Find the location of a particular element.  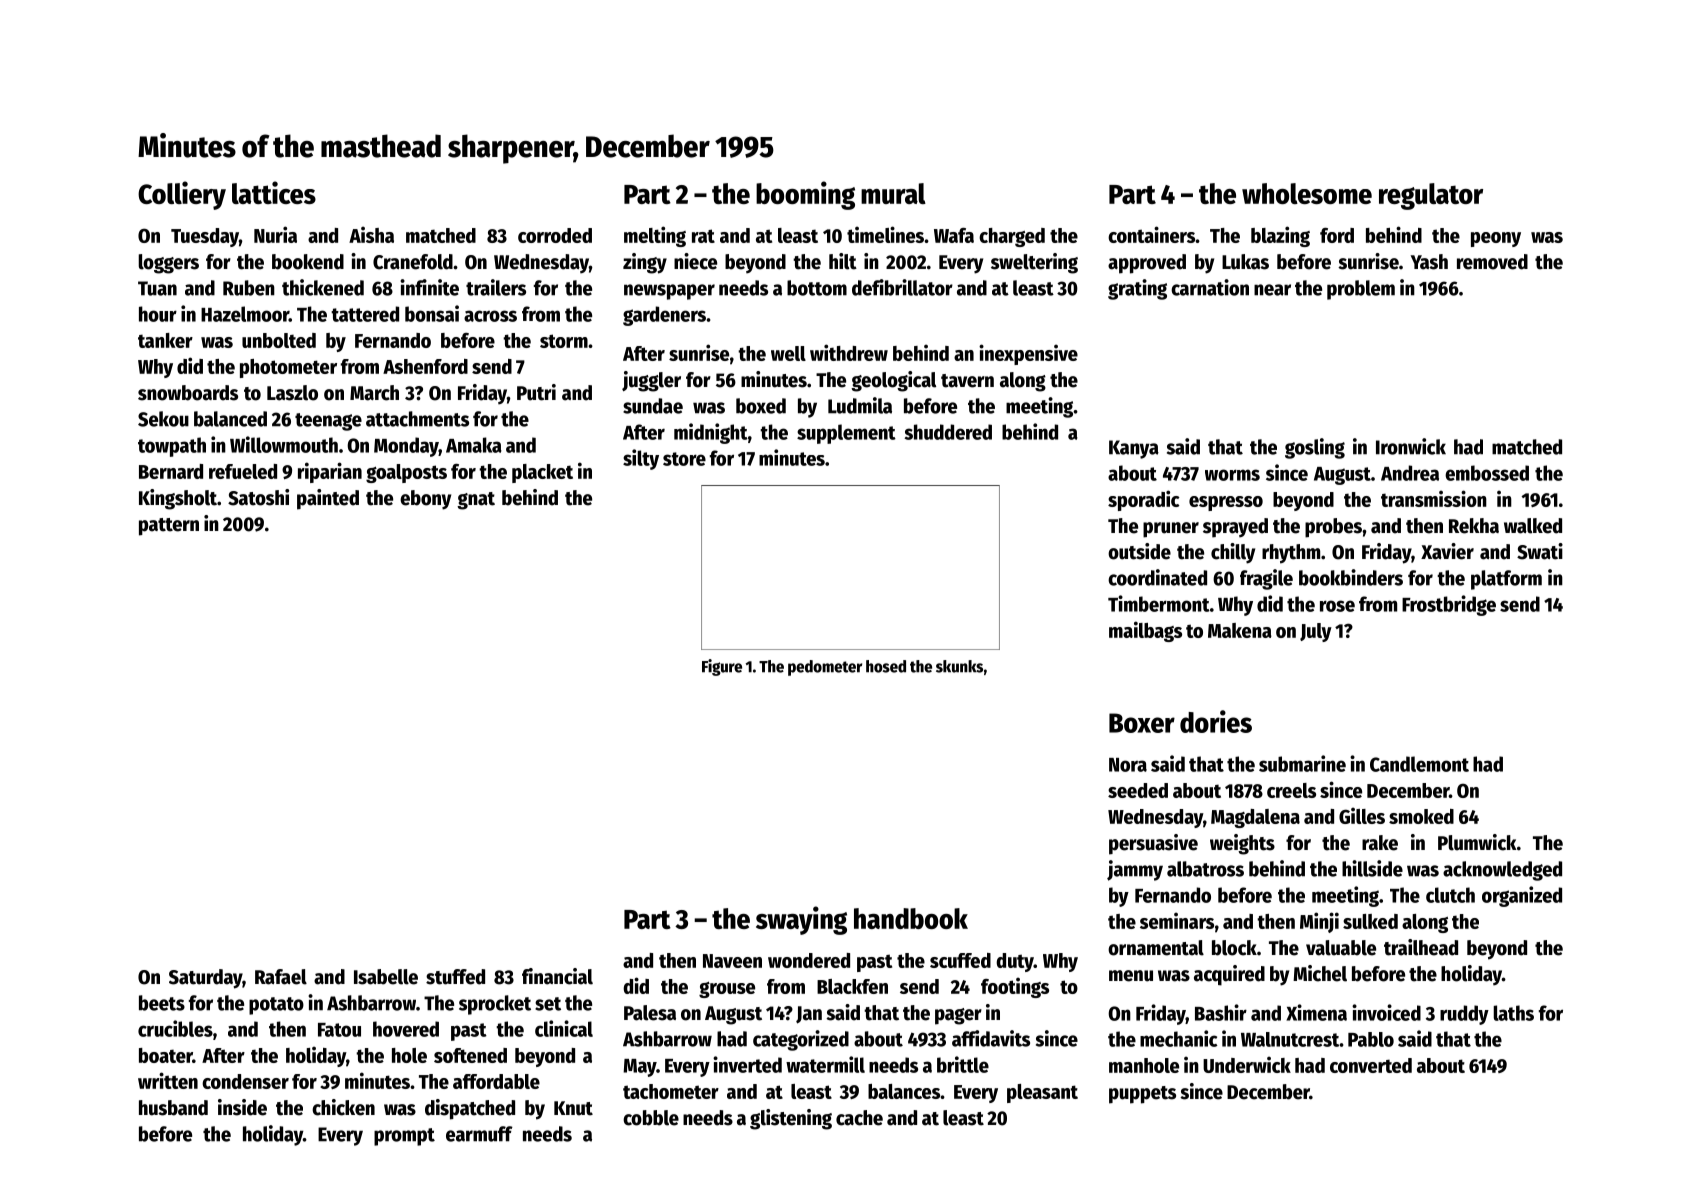

melting is located at coordinates (655, 236).
